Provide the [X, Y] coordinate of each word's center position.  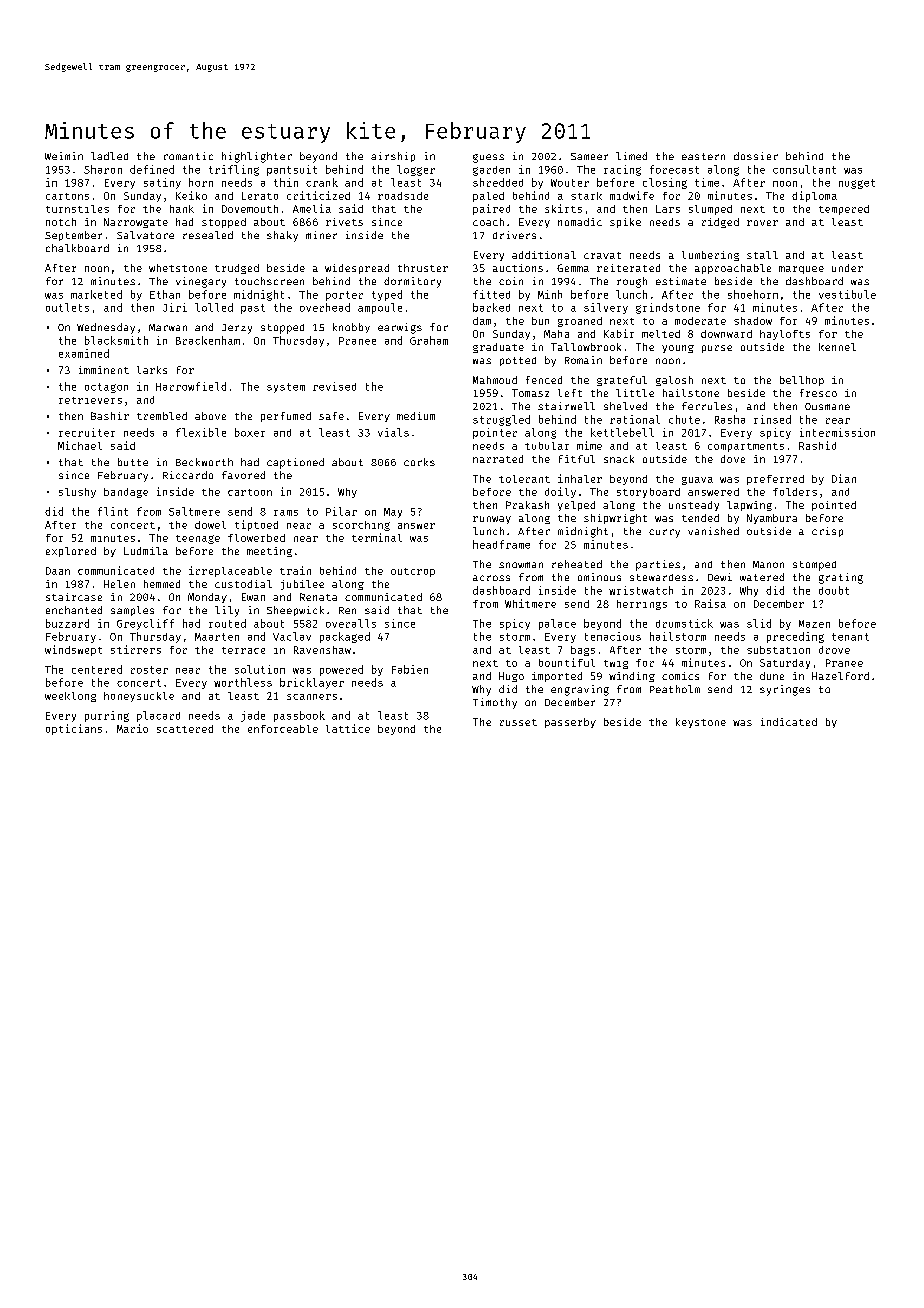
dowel [210, 525]
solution [260, 669]
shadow [753, 321]
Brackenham [208, 340]
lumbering [710, 256]
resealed [208, 235]
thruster [423, 268]
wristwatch [641, 590]
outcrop [413, 572]
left [570, 393]
